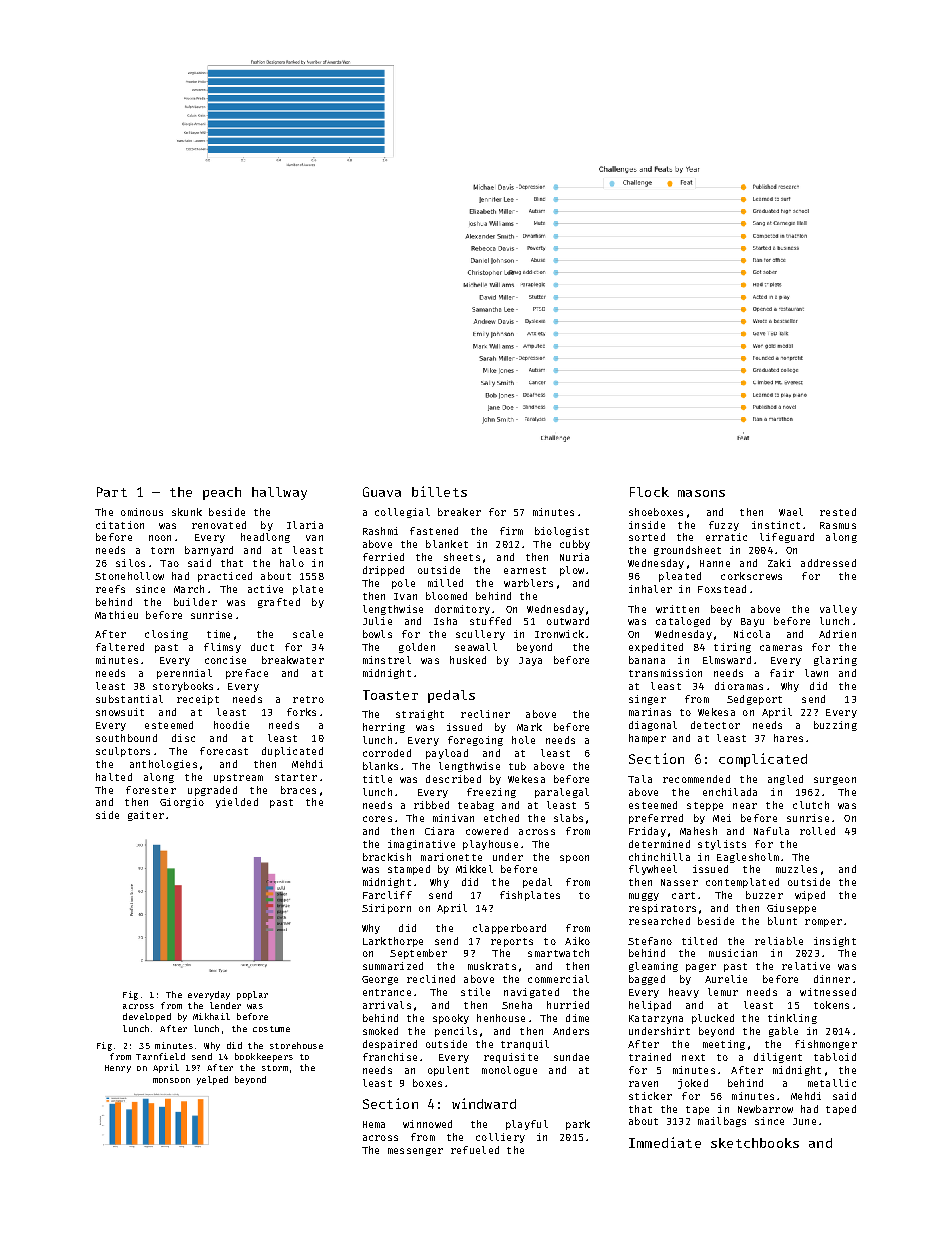 Image resolution: width=952 pixels, height=1233 pixels. What do you see at coordinates (568, 621) in the screenshot?
I see `outward` at bounding box center [568, 621].
